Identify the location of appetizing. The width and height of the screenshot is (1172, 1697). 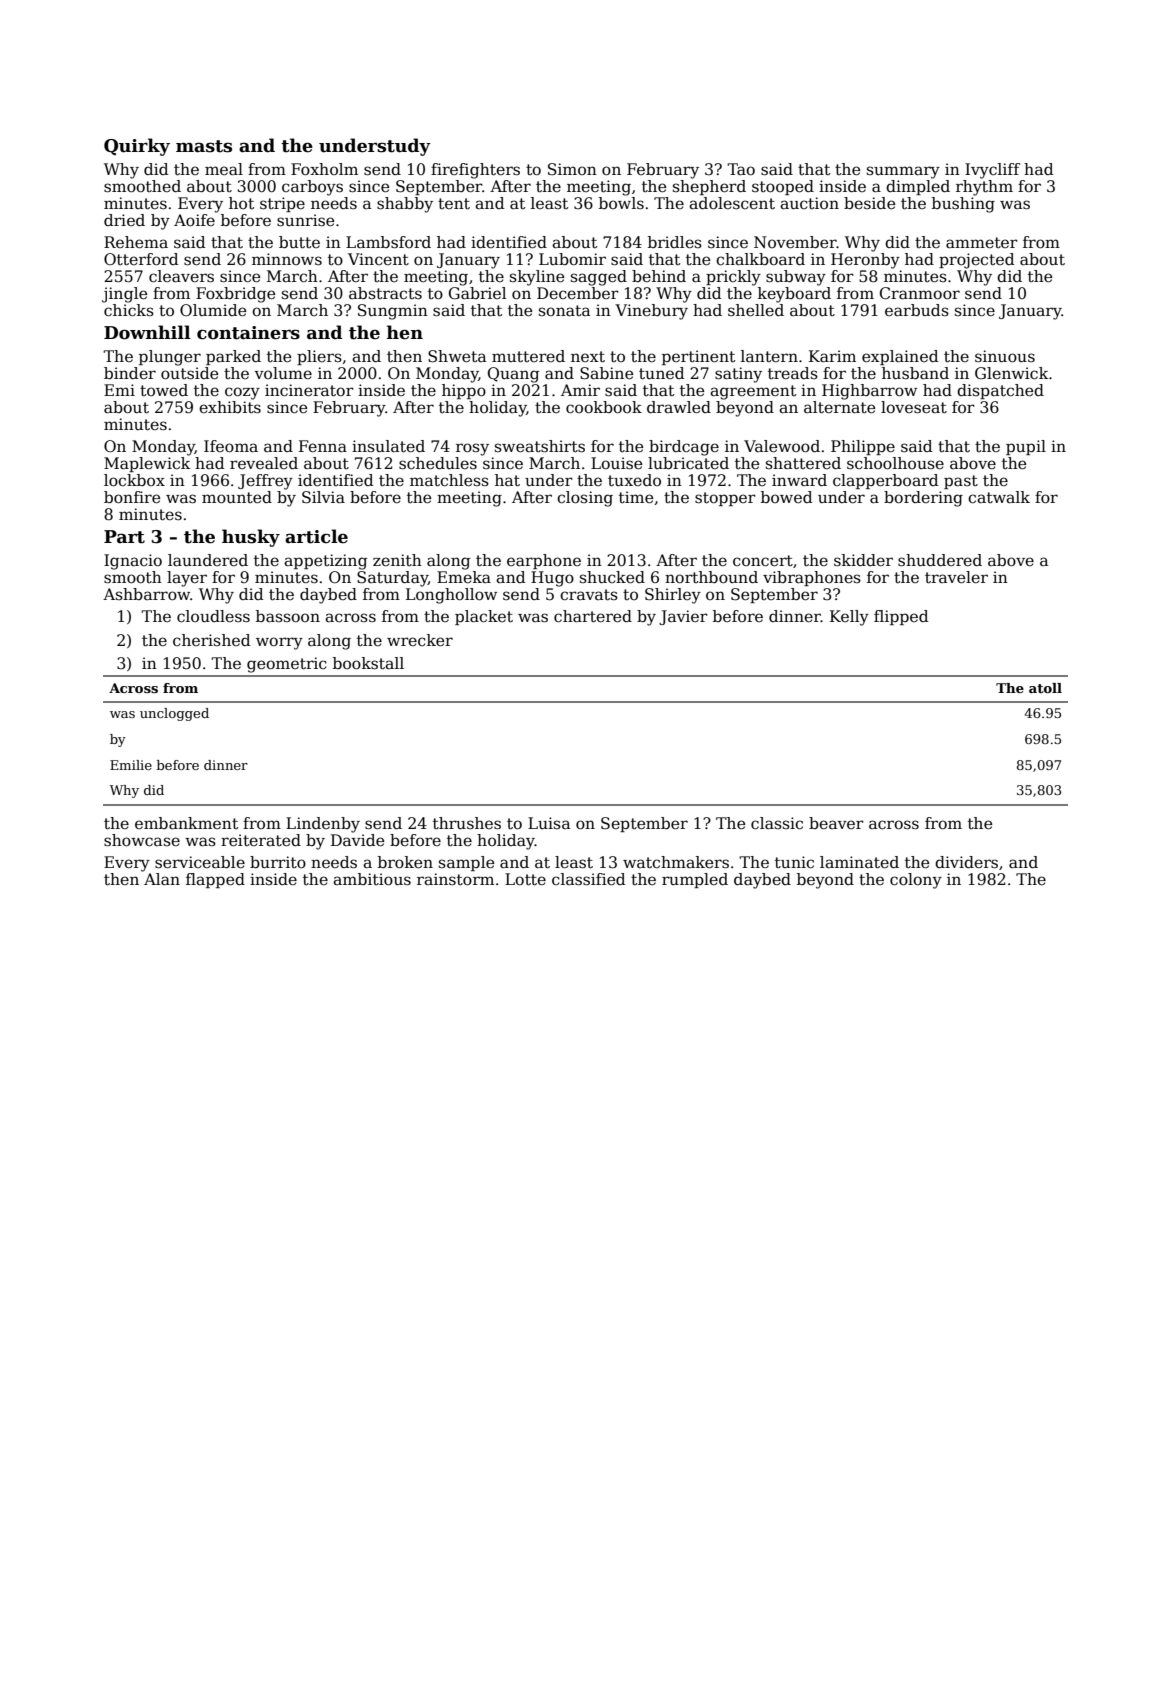
(325, 562).
